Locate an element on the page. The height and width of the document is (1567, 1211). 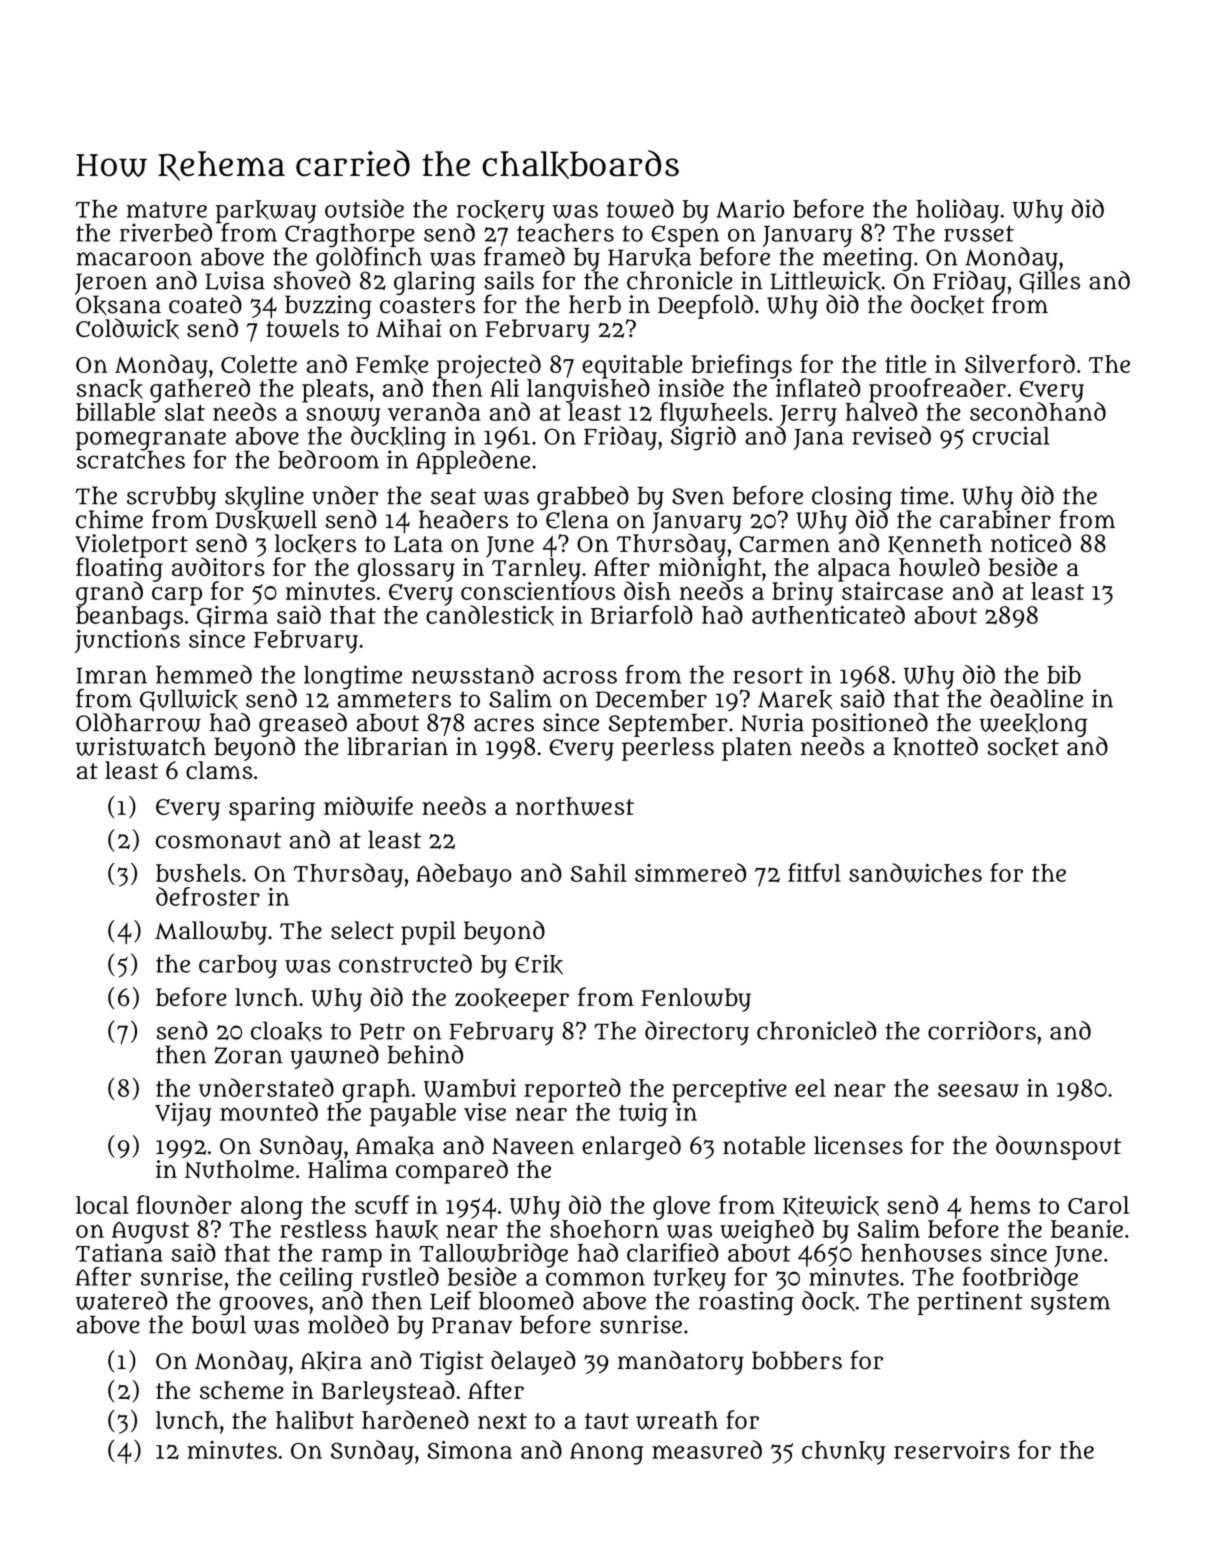
Girma is located at coordinates (231, 616).
